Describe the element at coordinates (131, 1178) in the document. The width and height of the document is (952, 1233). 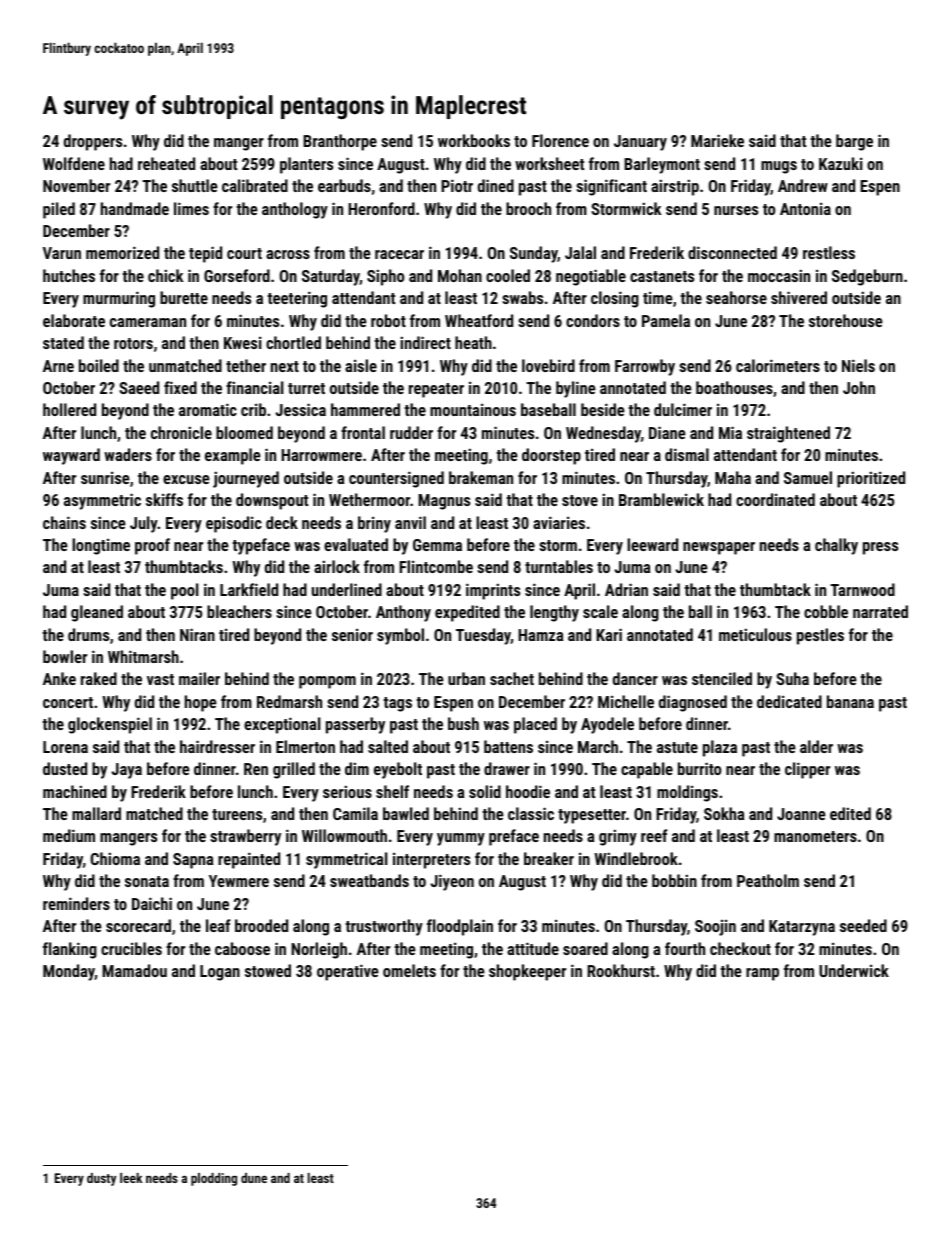
I see `leek` at that location.
